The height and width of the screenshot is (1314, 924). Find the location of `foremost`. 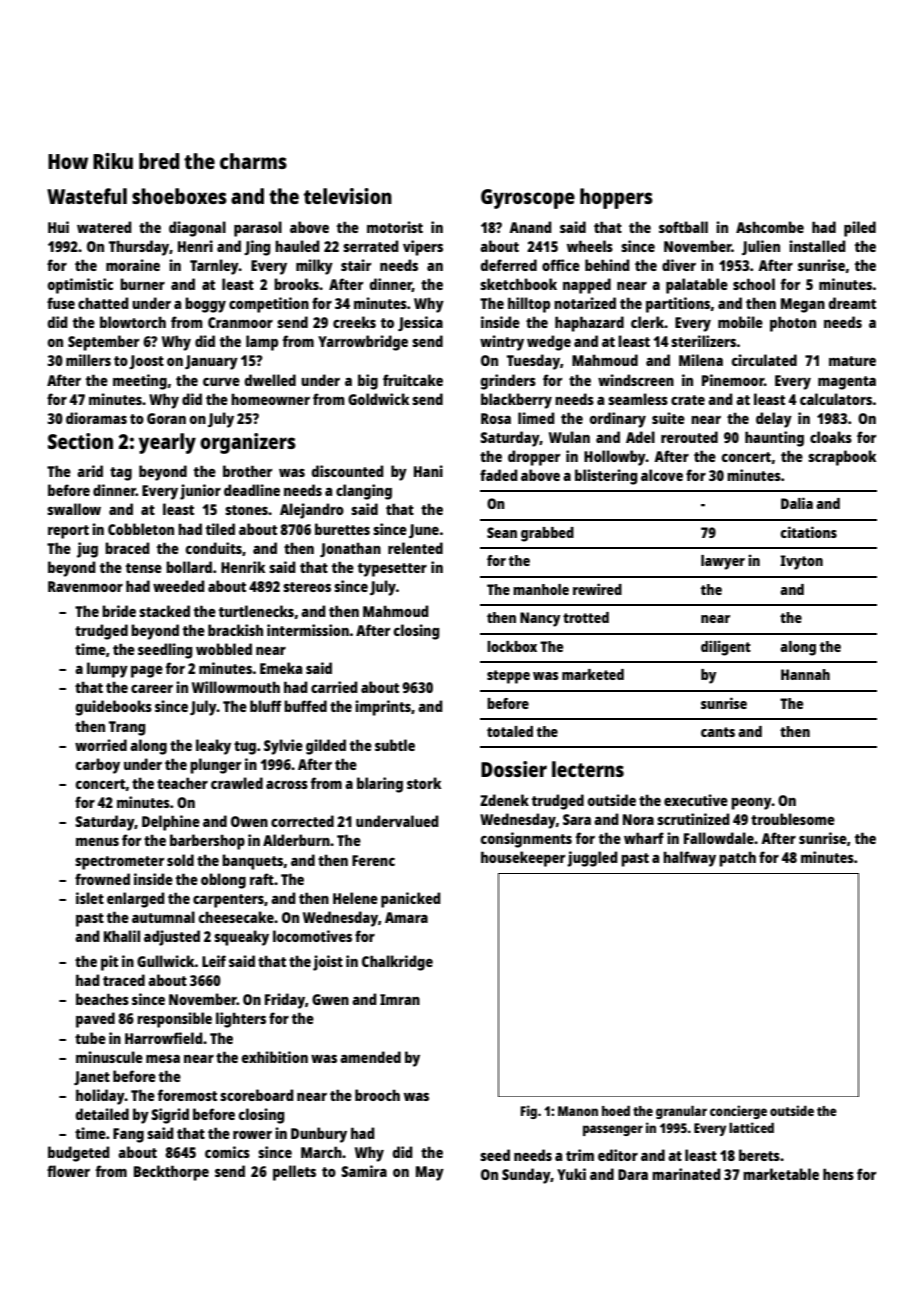

foremost is located at coordinates (187, 1095).
